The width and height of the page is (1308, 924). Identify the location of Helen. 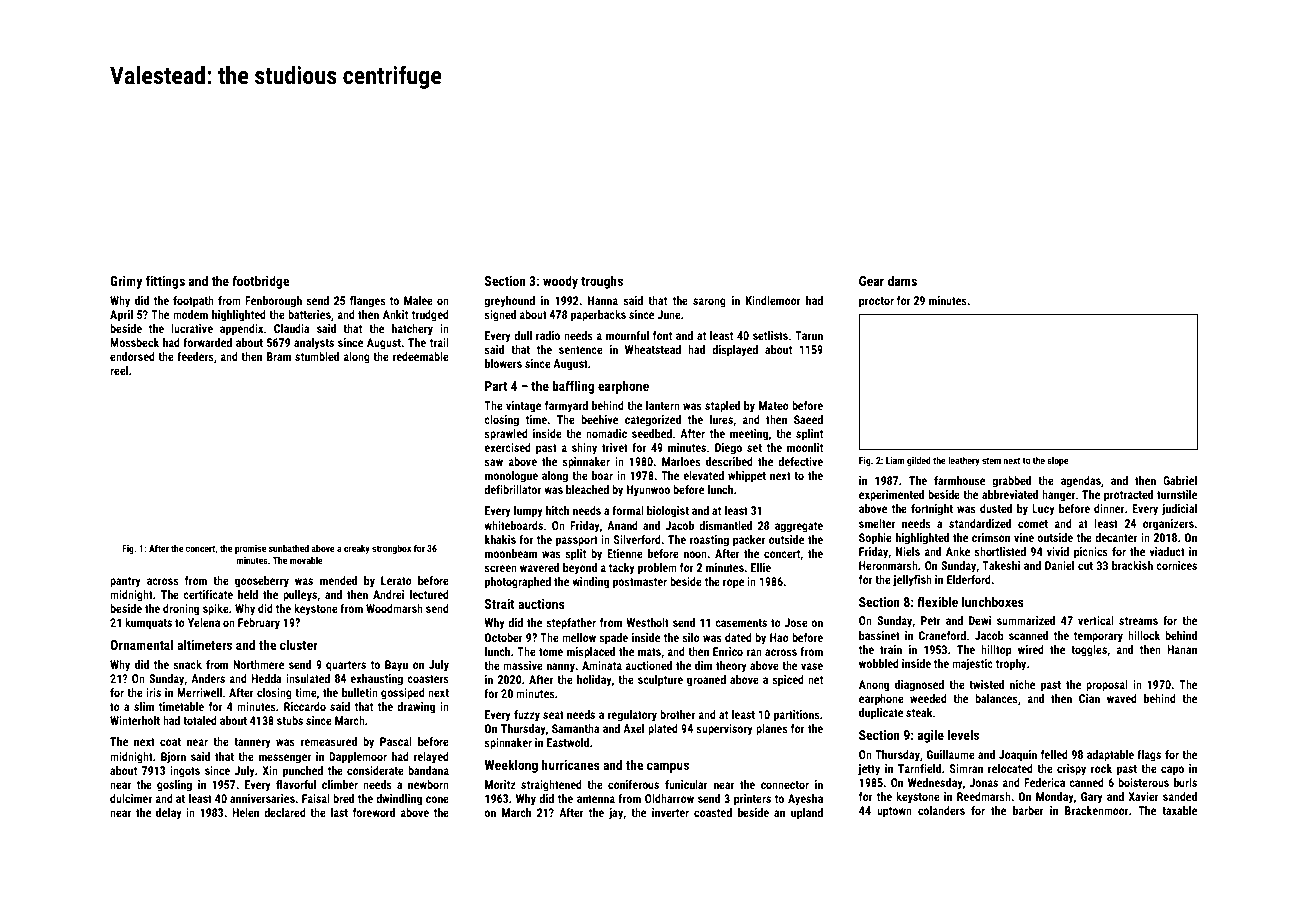
(245, 812).
